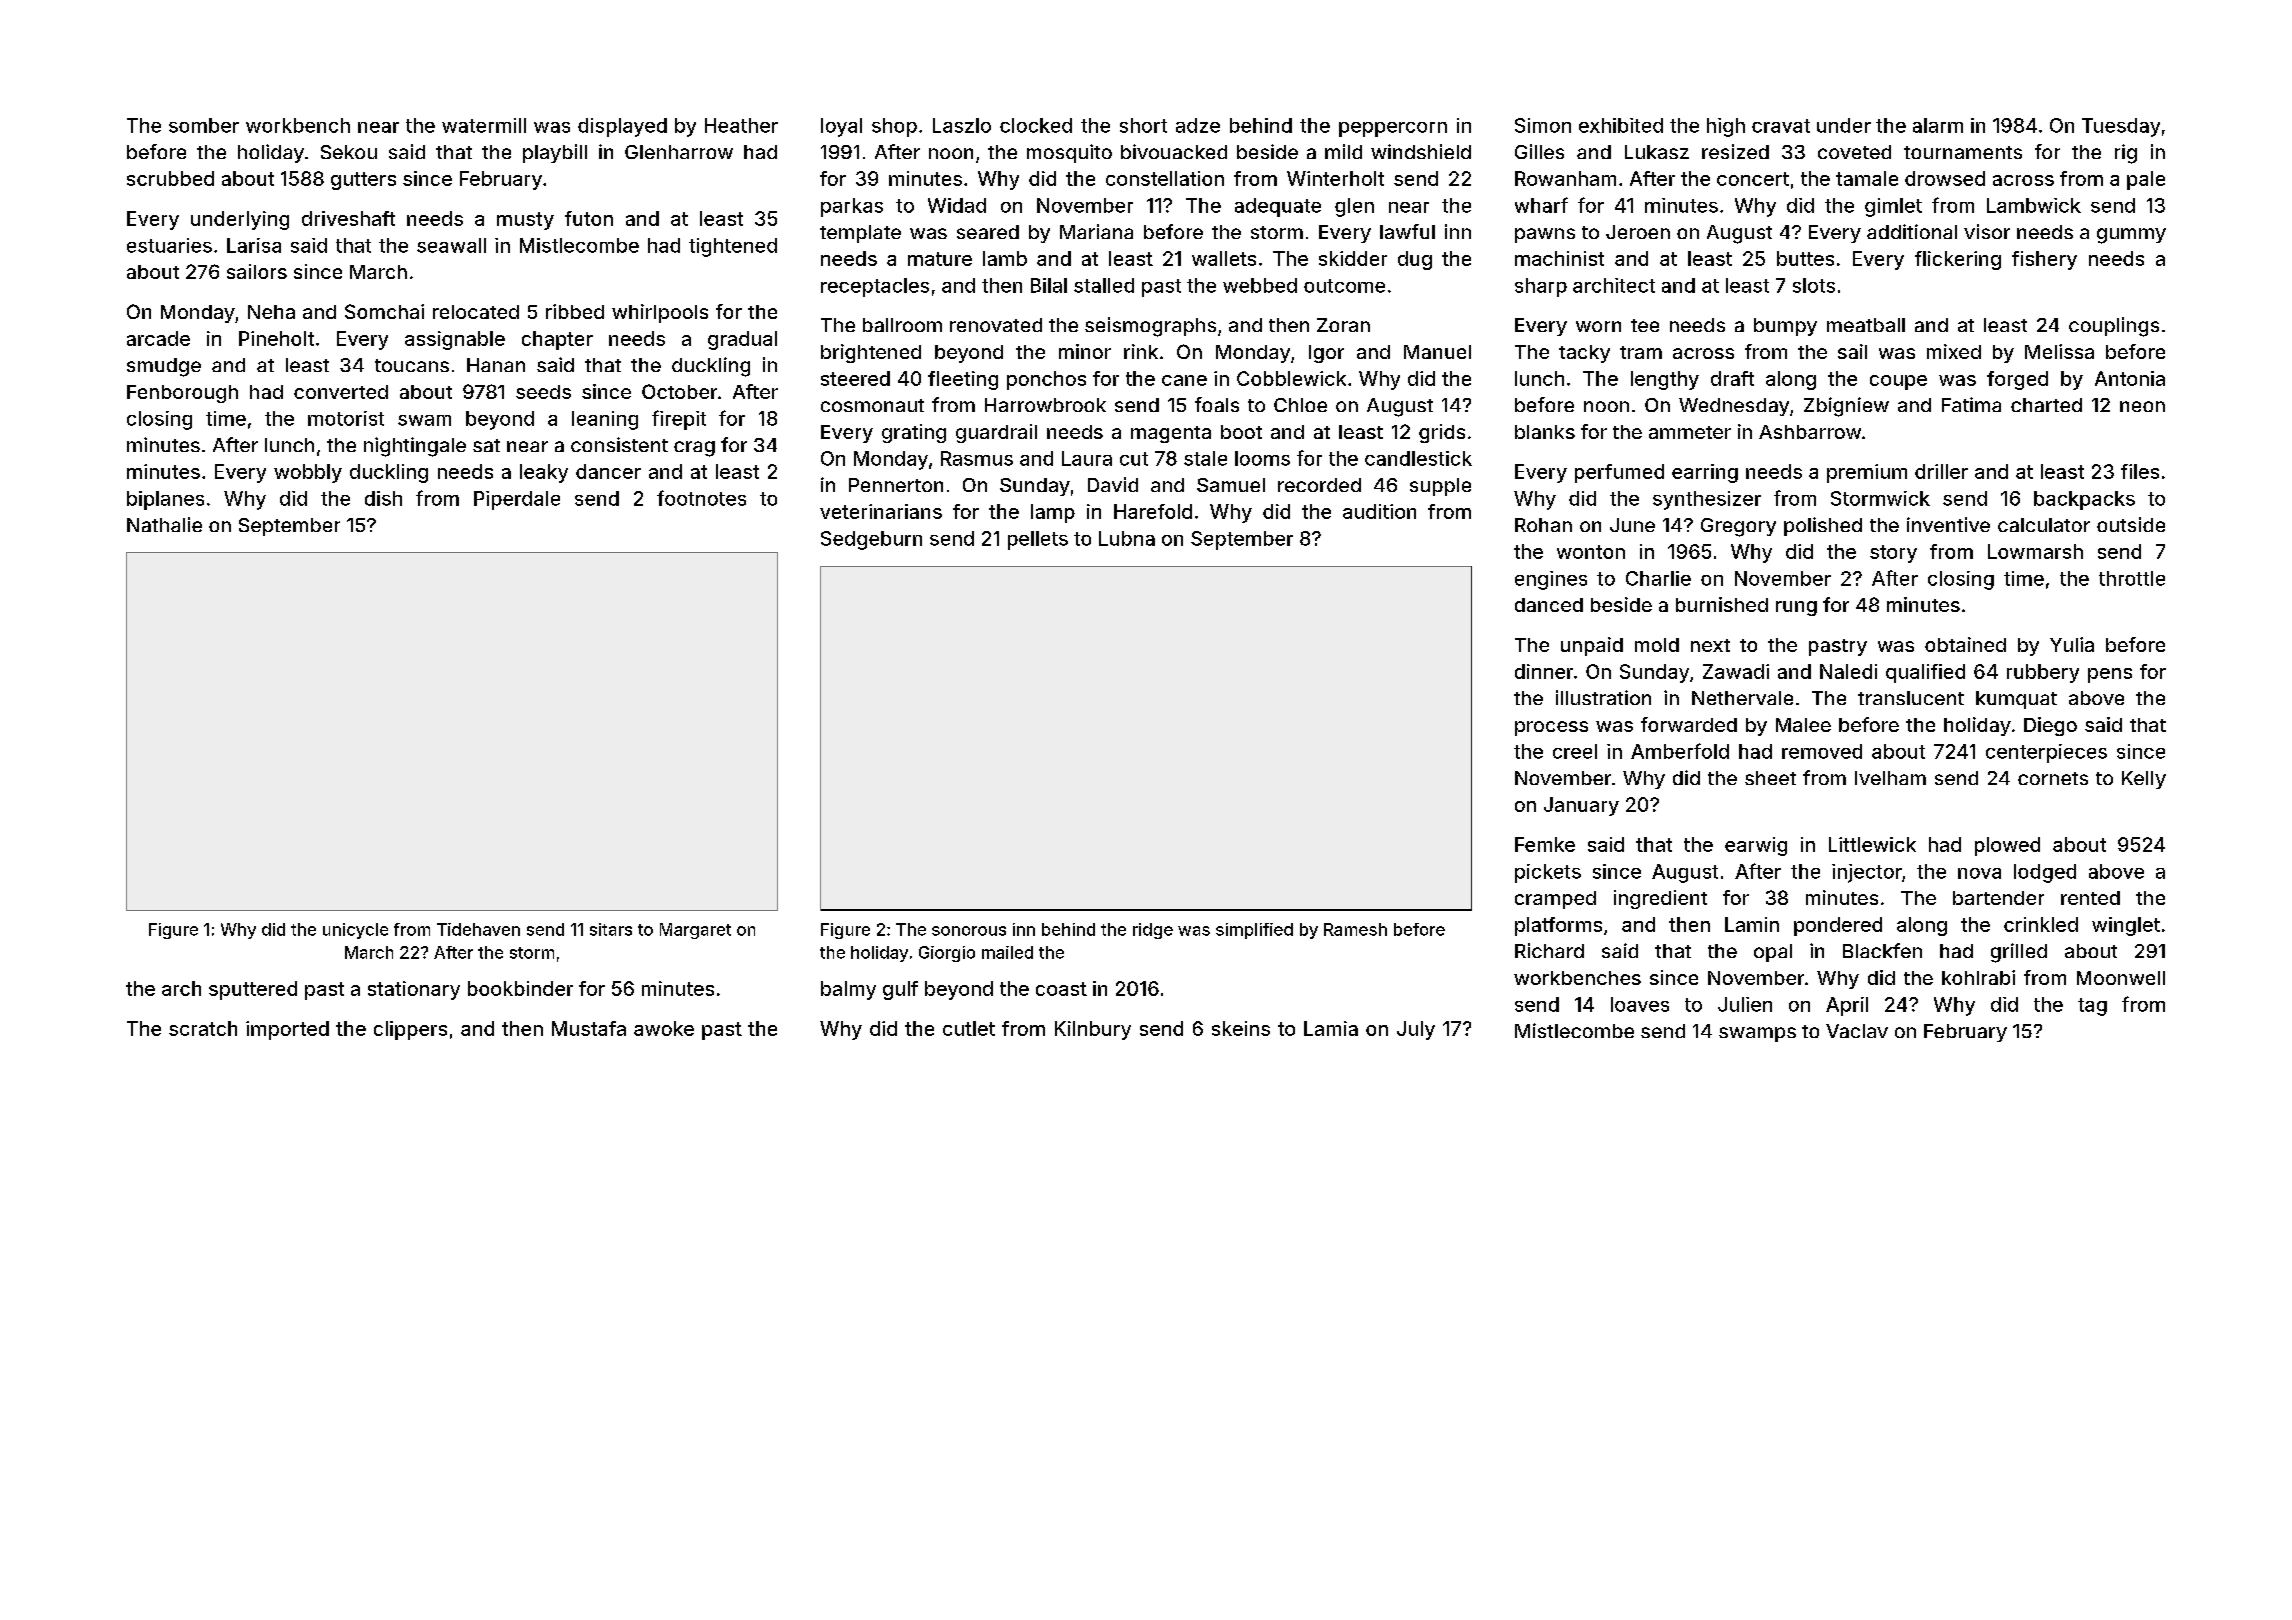 The image size is (2292, 1620). What do you see at coordinates (969, 1028) in the document?
I see `cutlet` at bounding box center [969, 1028].
